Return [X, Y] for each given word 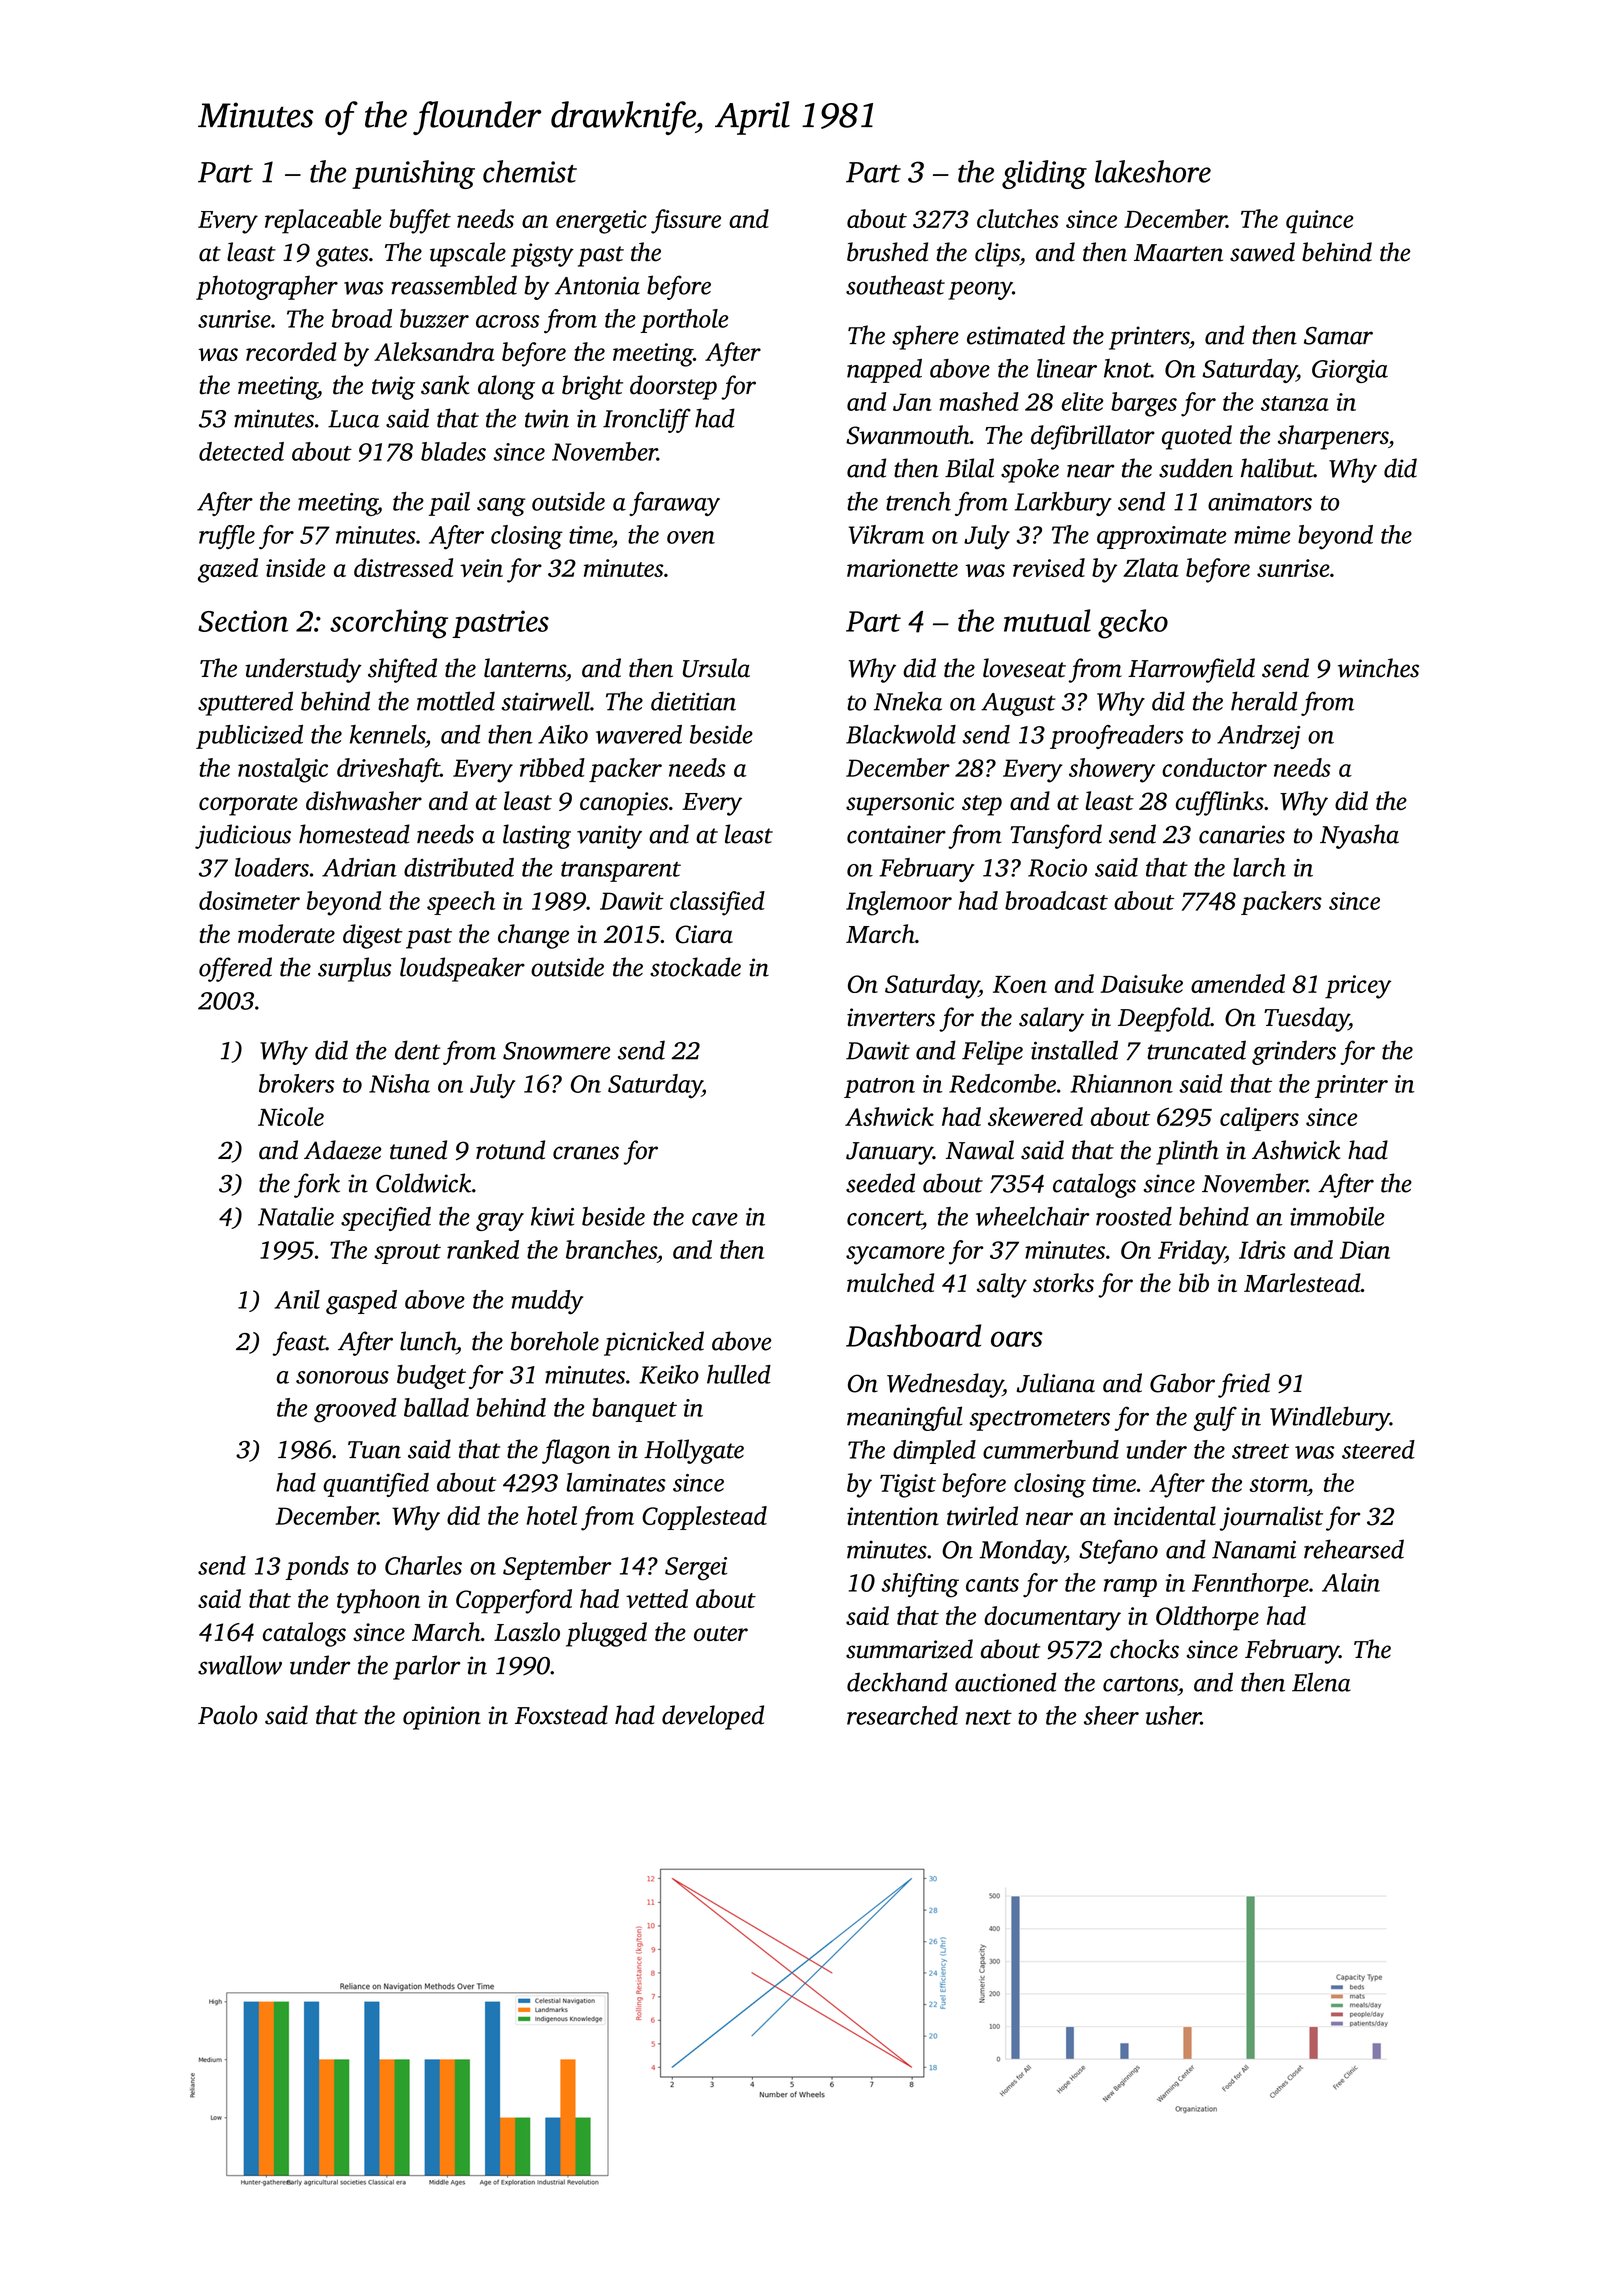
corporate [248, 805]
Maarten [1178, 253]
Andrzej [1259, 737]
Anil [297, 1299]
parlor [427, 1667]
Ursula [716, 668]
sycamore [895, 1255]
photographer [267, 287]
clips [997, 254]
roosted [1134, 1216]
